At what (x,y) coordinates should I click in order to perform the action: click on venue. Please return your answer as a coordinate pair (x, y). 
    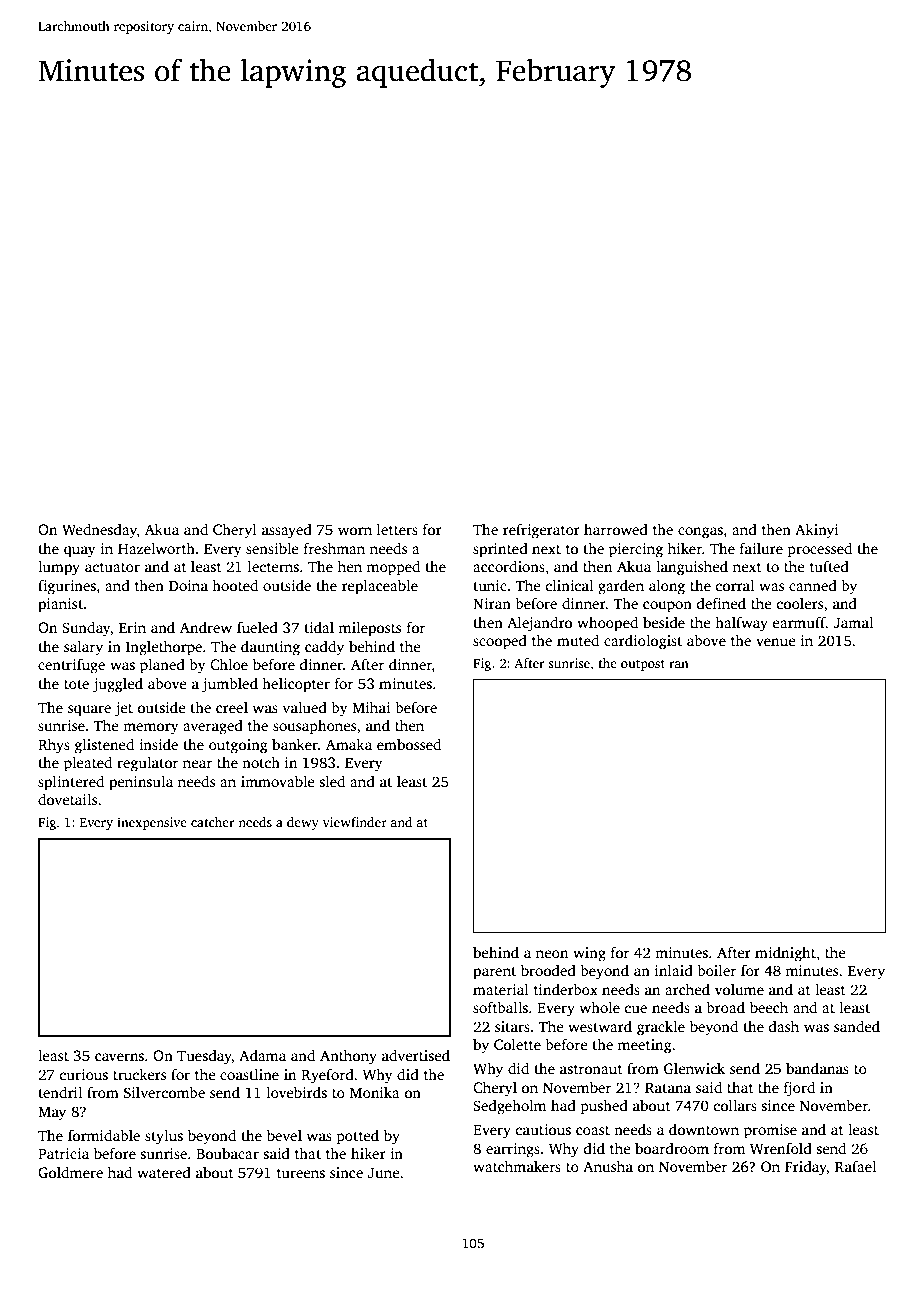
    Looking at the image, I should click on (776, 642).
